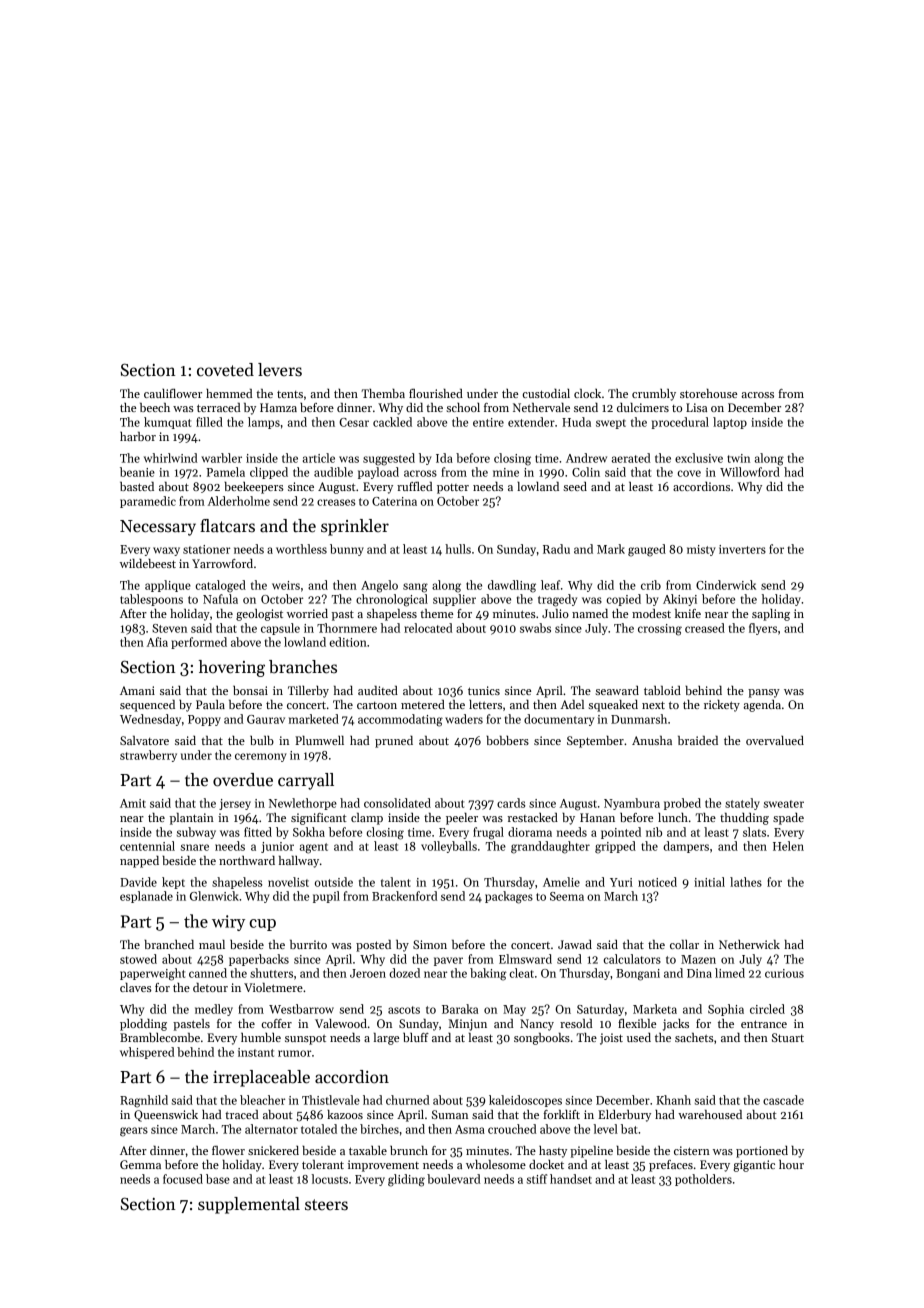 The height and width of the page is (1308, 924). I want to click on taxable, so click(368, 1150).
